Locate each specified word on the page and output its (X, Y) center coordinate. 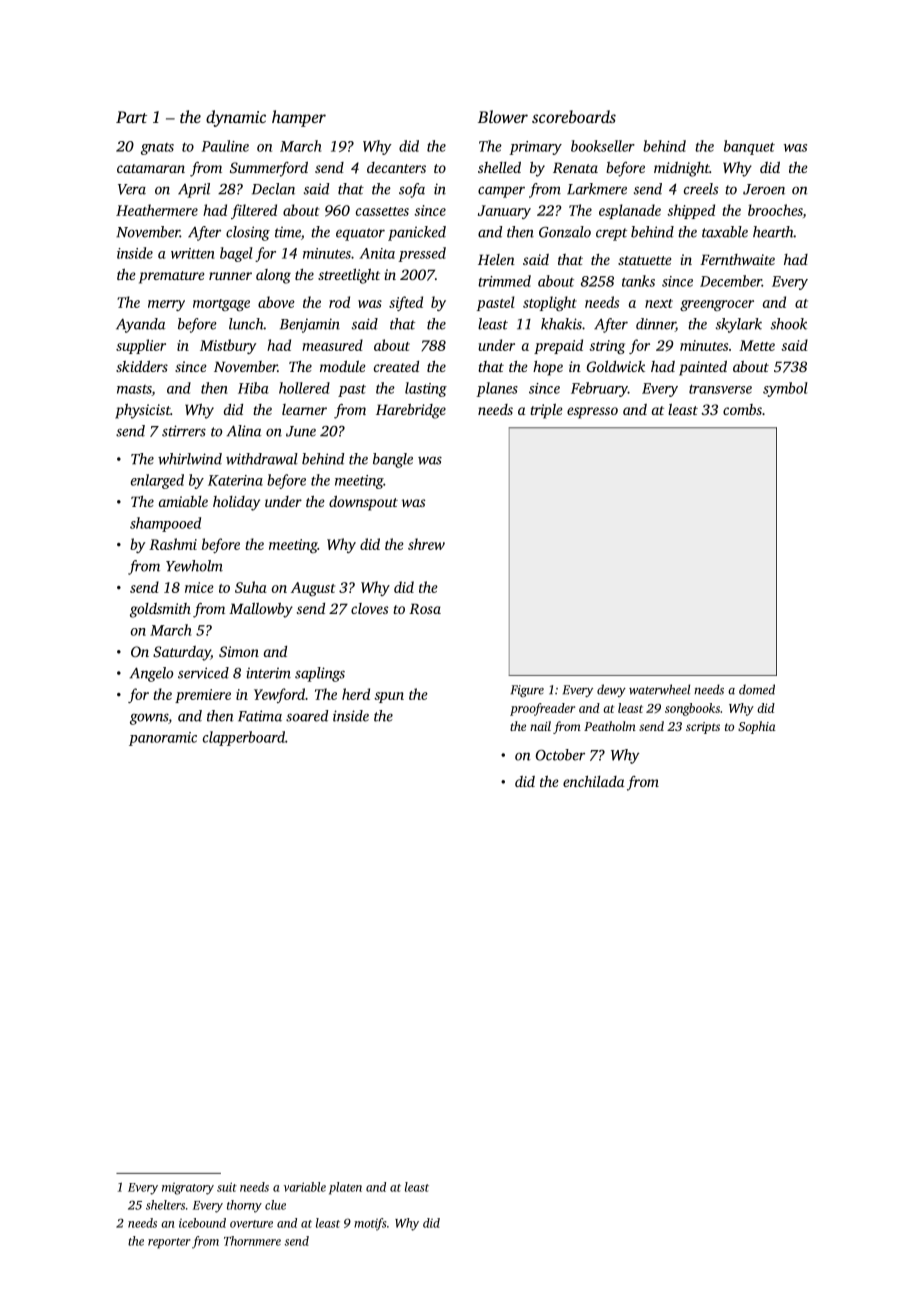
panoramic (163, 739)
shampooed (165, 524)
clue (275, 1205)
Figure (527, 691)
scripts (703, 728)
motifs (370, 1224)
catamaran (151, 168)
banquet (749, 147)
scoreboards (574, 116)
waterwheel (659, 689)
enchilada (593, 781)
